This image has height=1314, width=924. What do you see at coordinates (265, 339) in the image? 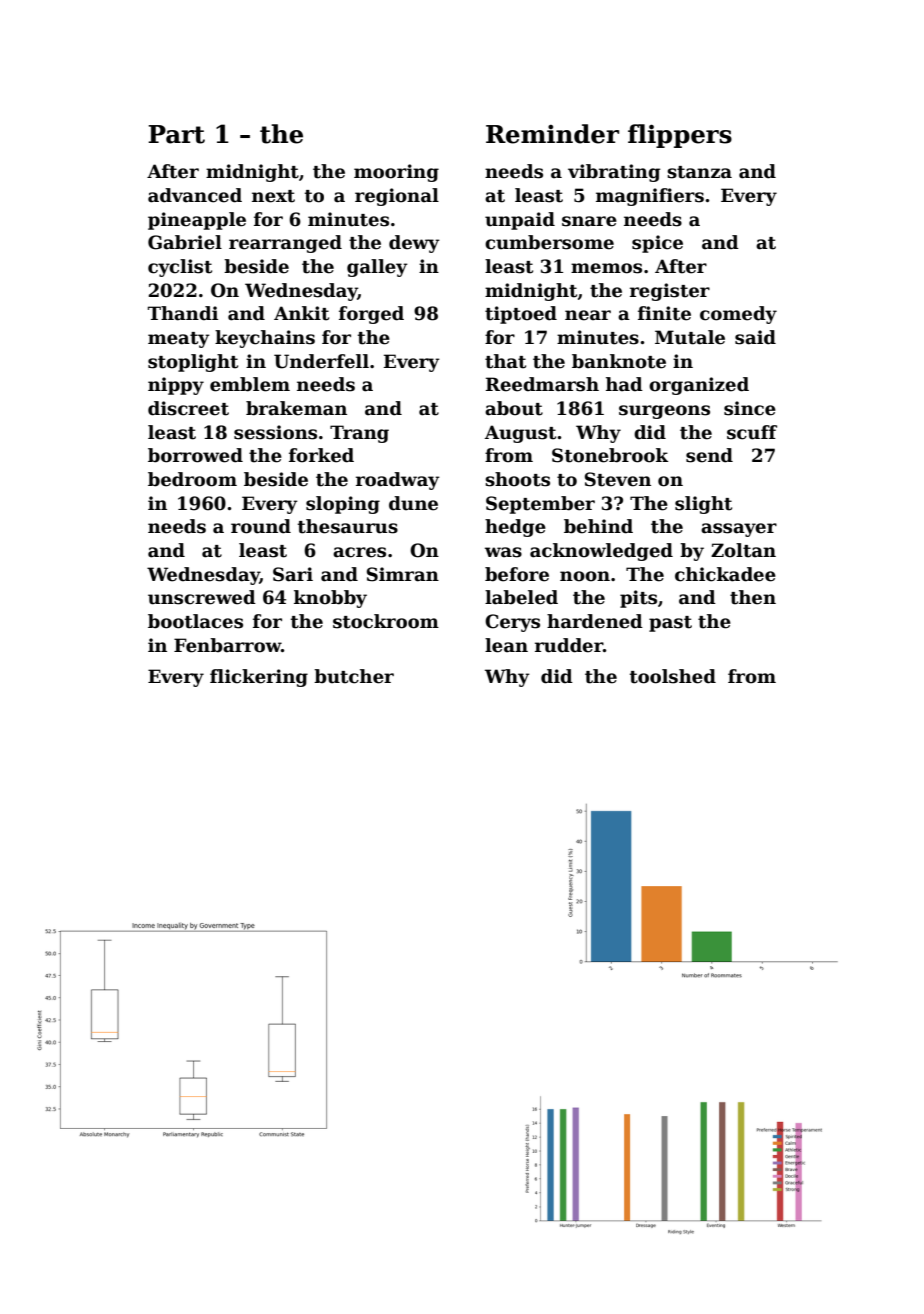
I see `keychains` at bounding box center [265, 339].
